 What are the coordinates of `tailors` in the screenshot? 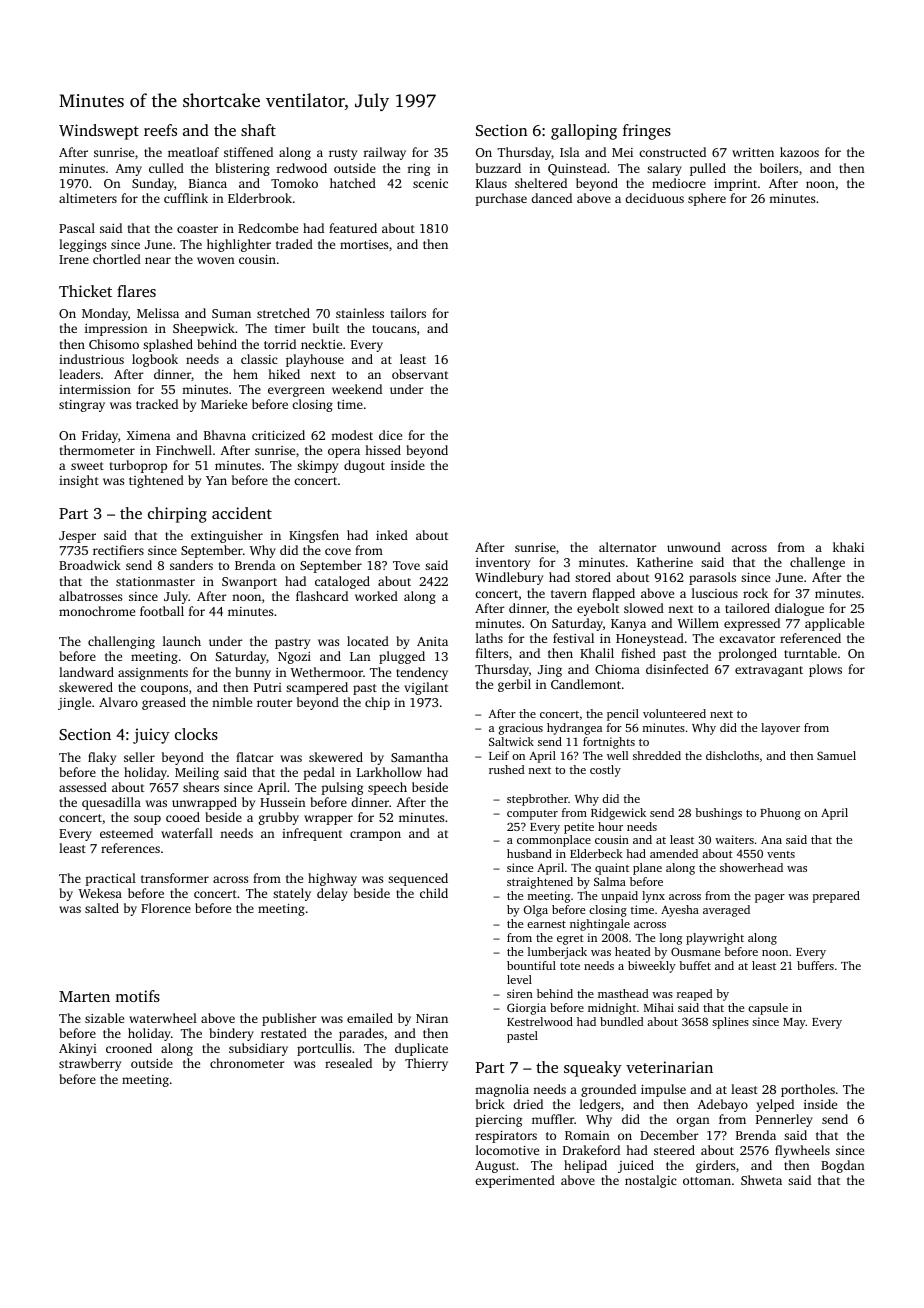 It's located at (408, 313).
